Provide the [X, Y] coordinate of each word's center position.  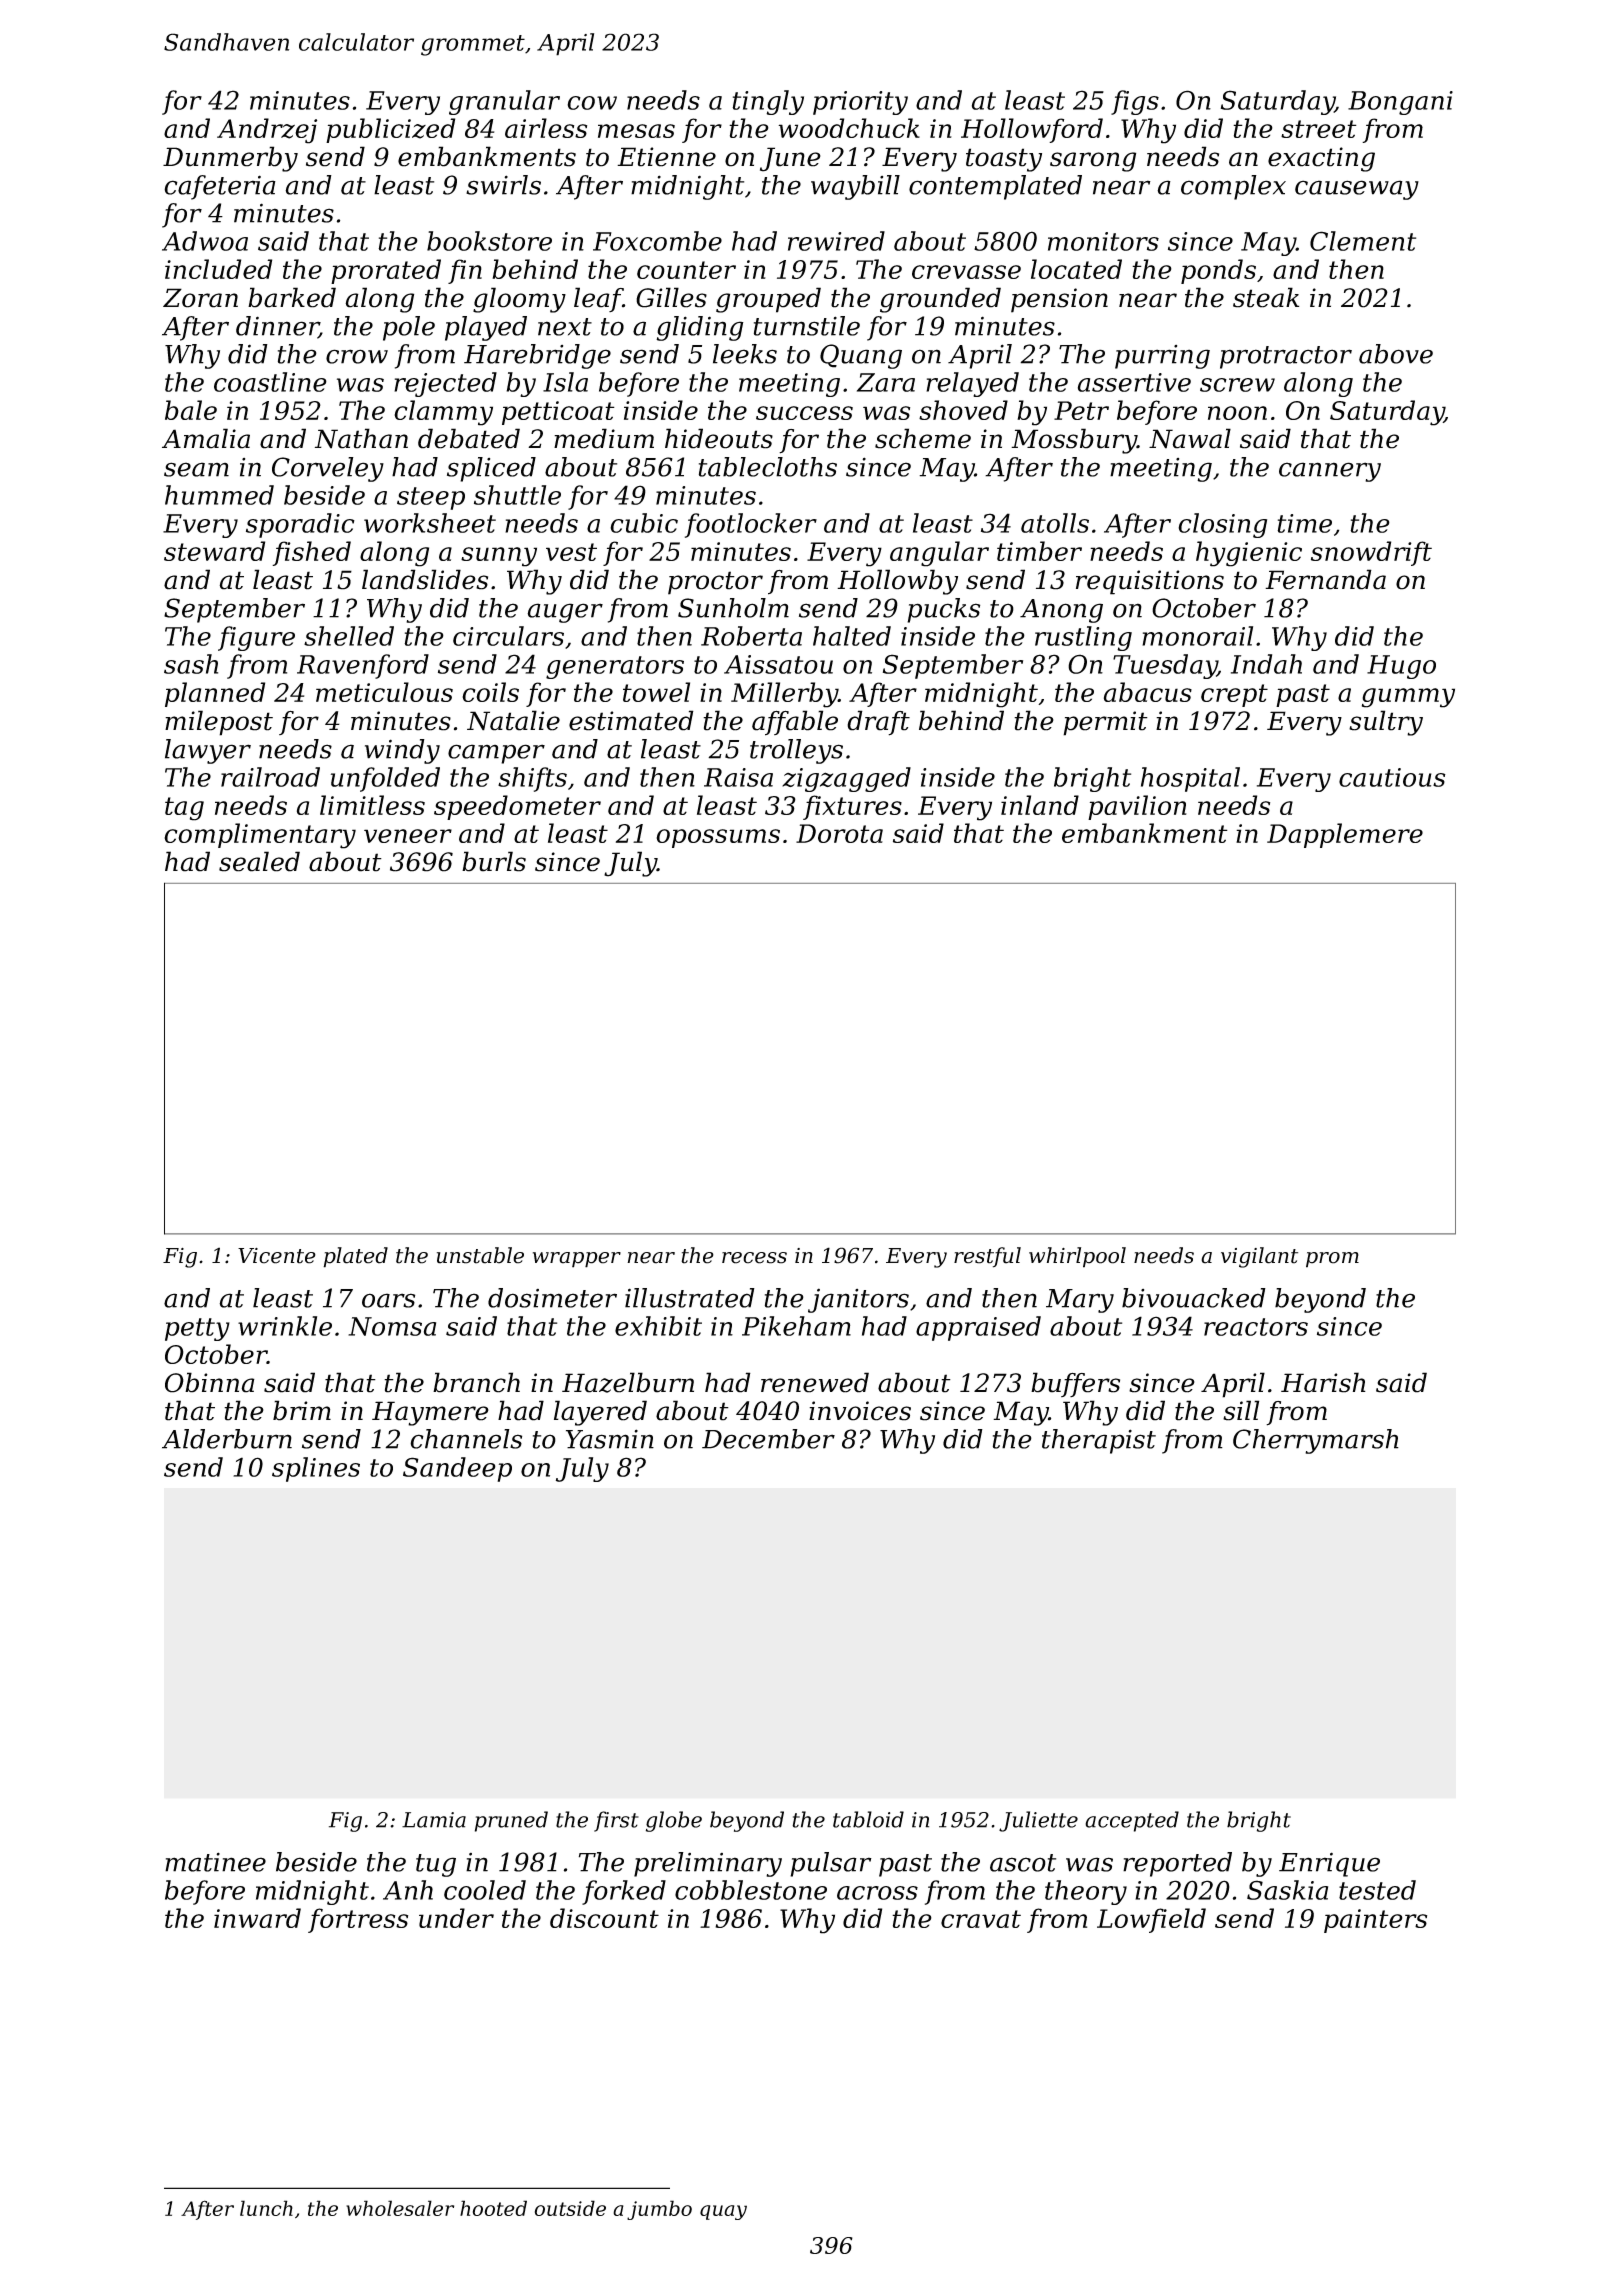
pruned [511, 1821]
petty [197, 1329]
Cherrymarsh [1316, 1441]
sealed [259, 861]
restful [987, 1257]
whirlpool [1077, 1257]
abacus [1148, 692]
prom [1332, 1260]
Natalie [513, 720]
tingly [768, 102]
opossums [718, 838]
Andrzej [267, 131]
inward [257, 1918]
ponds [1218, 271]
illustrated [690, 1298]
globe [674, 1821]
